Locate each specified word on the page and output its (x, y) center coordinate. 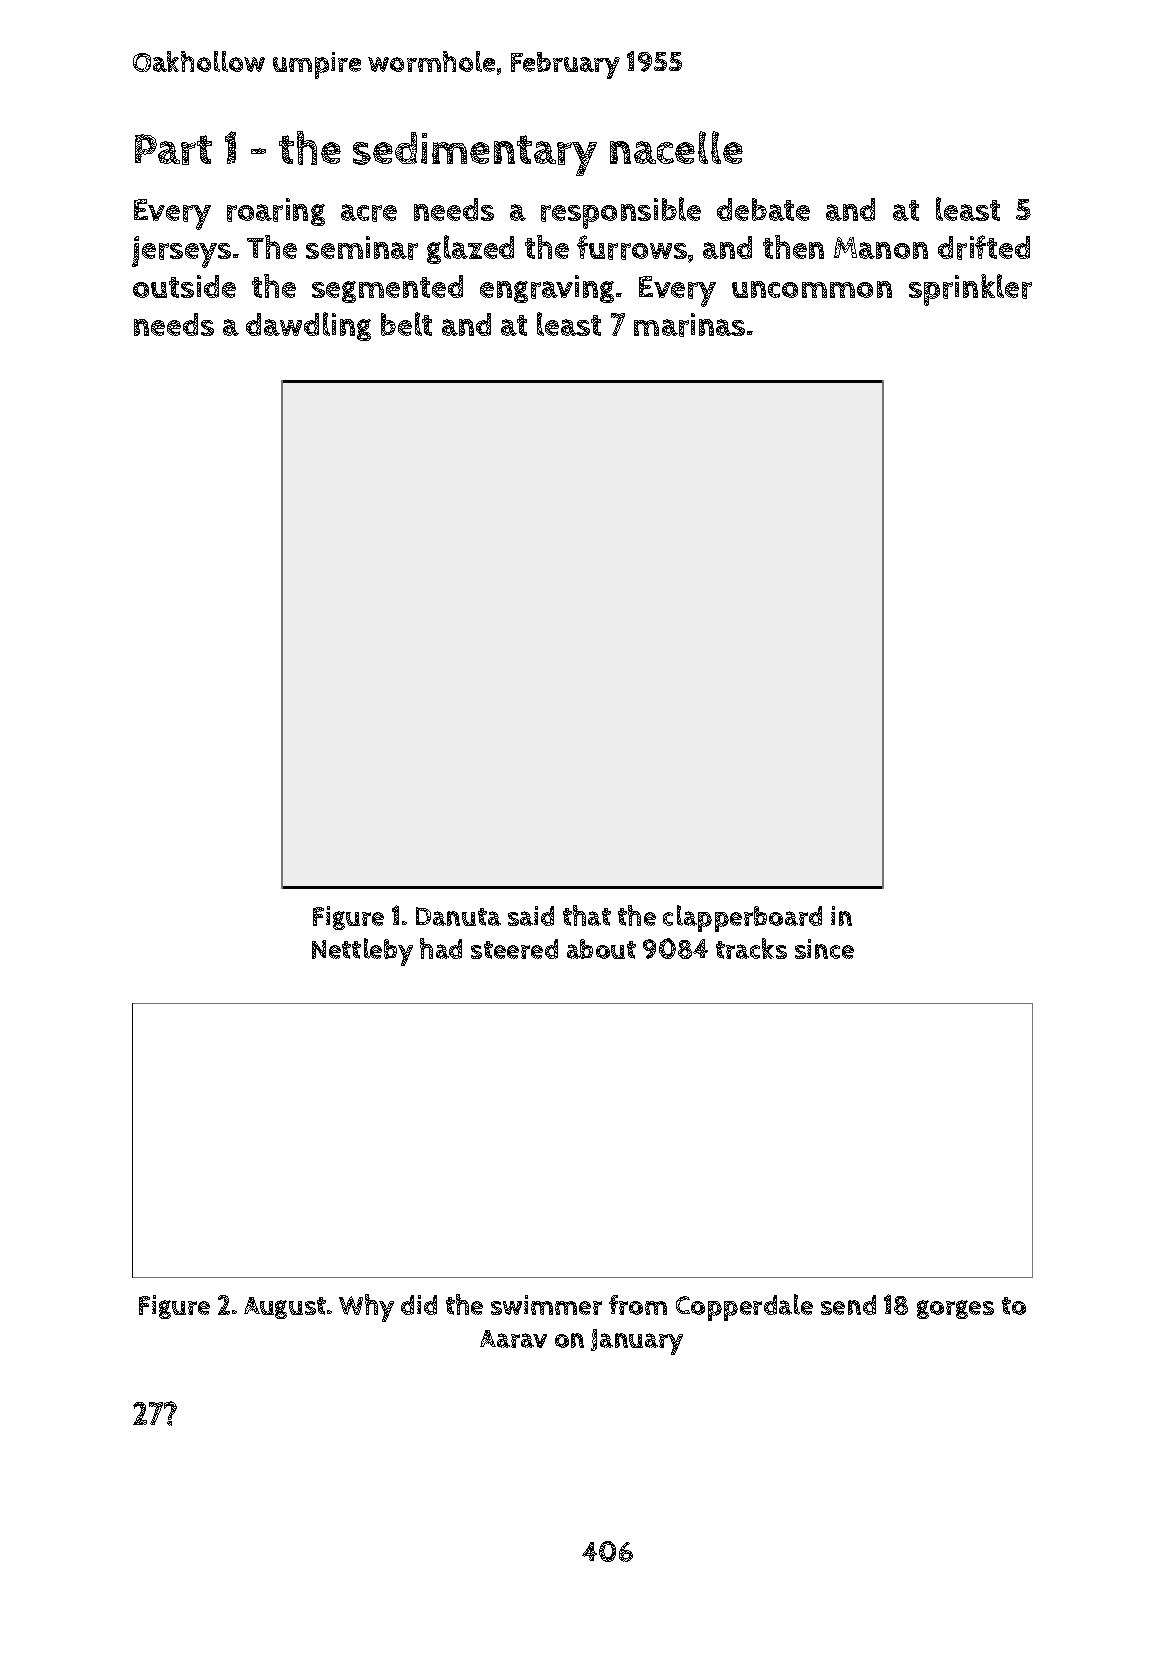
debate (763, 209)
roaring (276, 212)
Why (366, 1308)
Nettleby (362, 952)
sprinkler (970, 290)
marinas (689, 325)
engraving (547, 289)
